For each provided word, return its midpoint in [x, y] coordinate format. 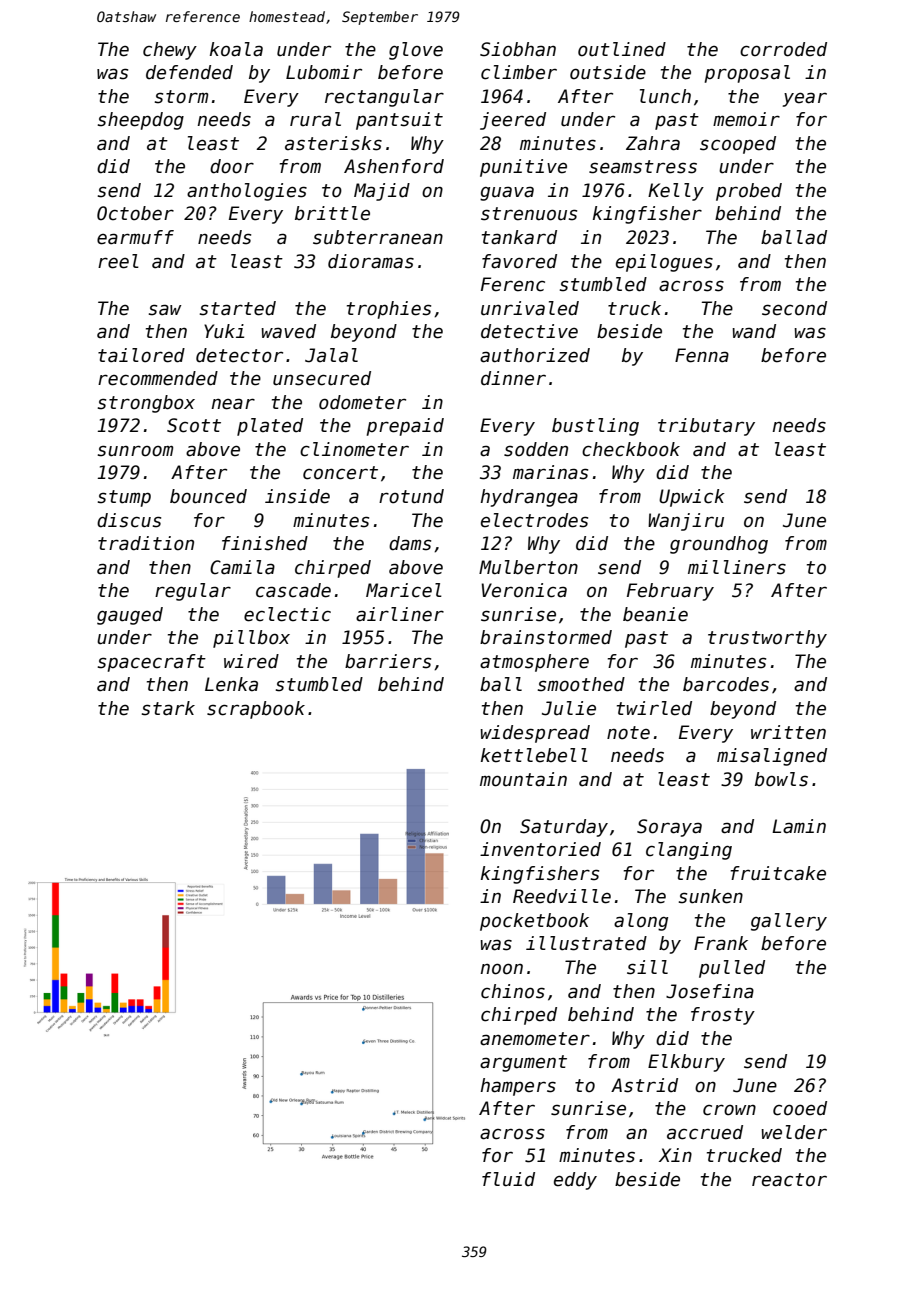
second [794, 308]
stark [168, 708]
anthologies [247, 192]
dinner [513, 378]
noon [501, 969]
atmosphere [534, 663]
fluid [508, 1179]
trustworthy [767, 639]
